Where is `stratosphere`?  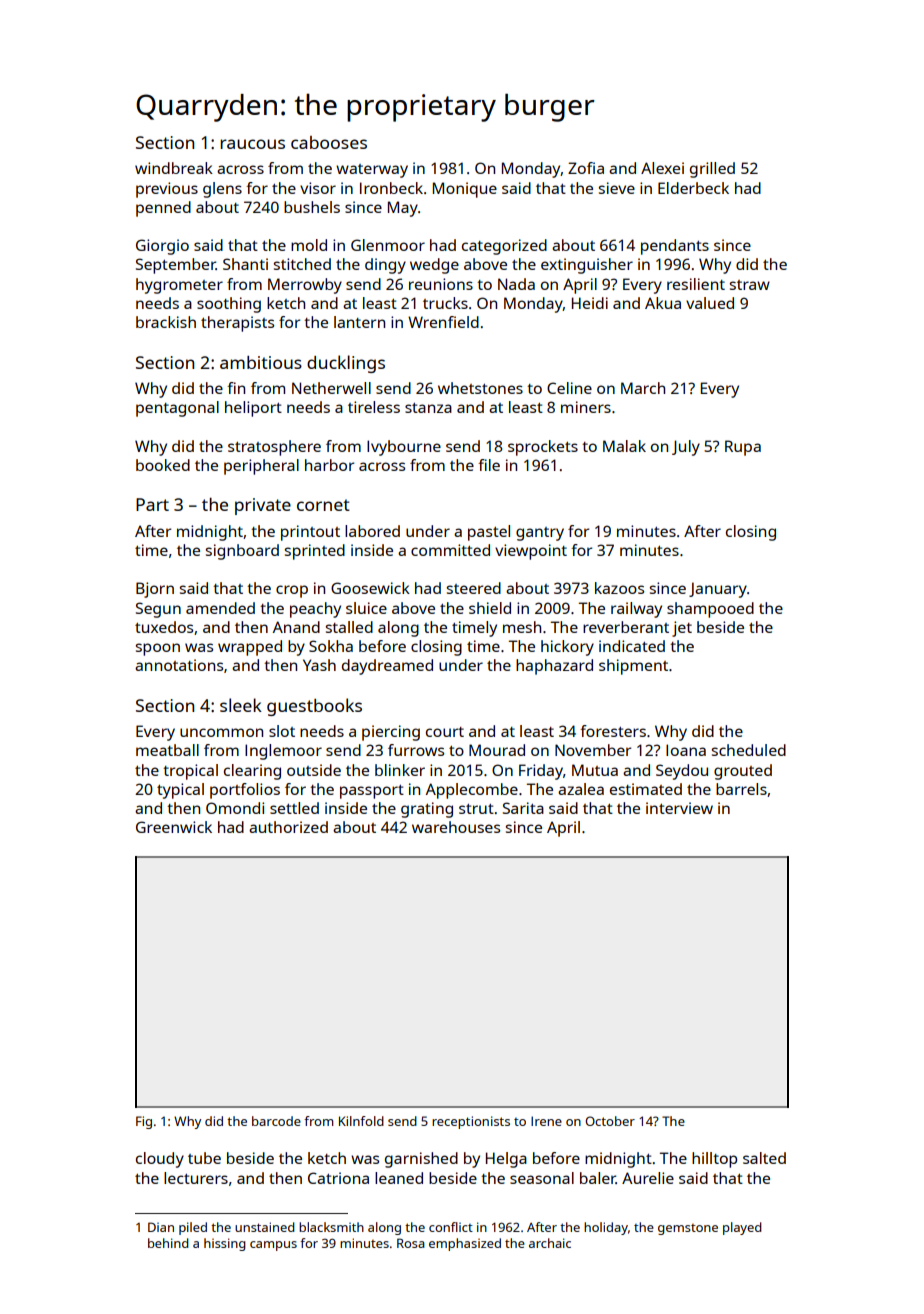
stratosphere is located at coordinates (274, 448).
